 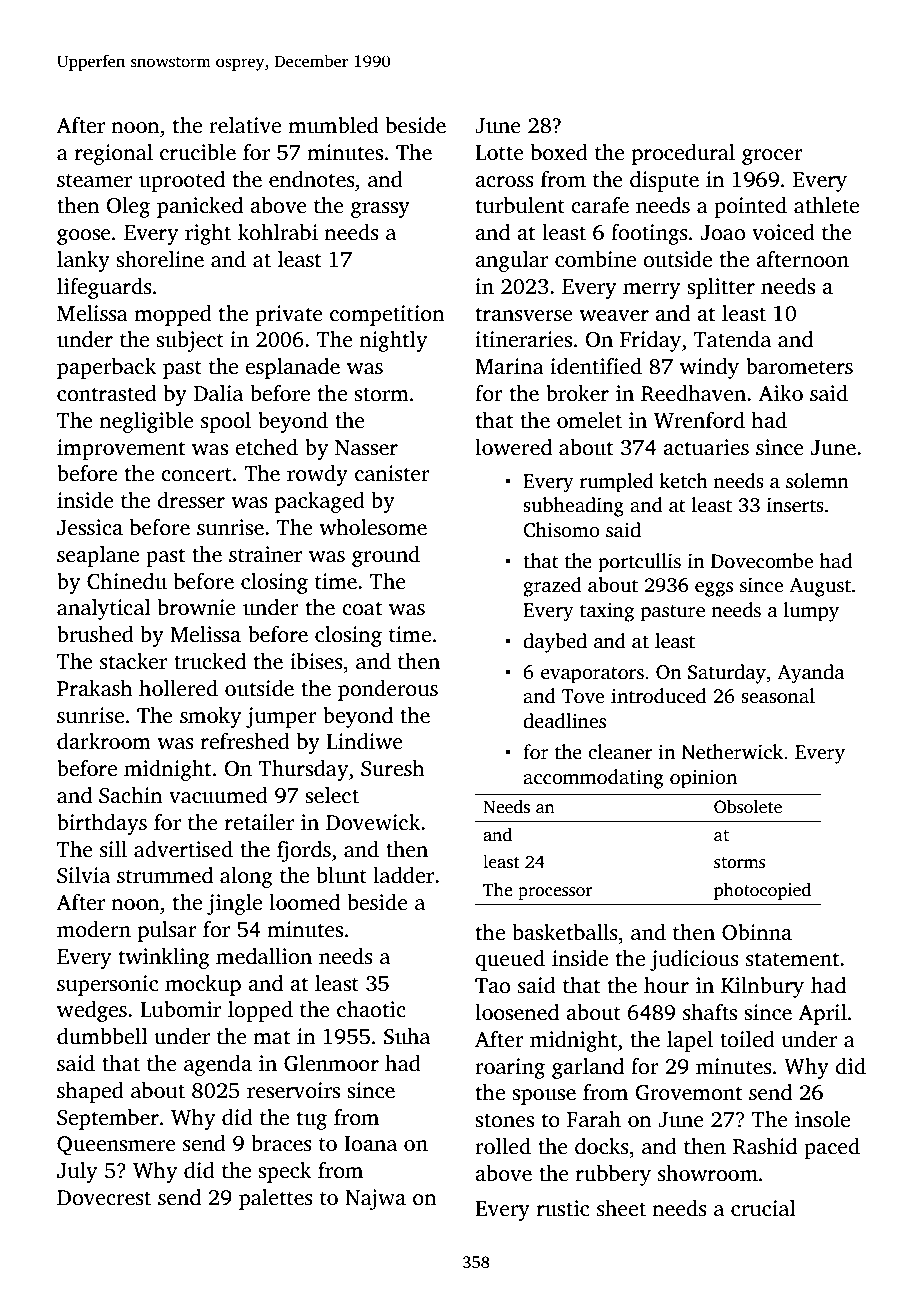 I want to click on grocer, so click(x=772, y=157).
